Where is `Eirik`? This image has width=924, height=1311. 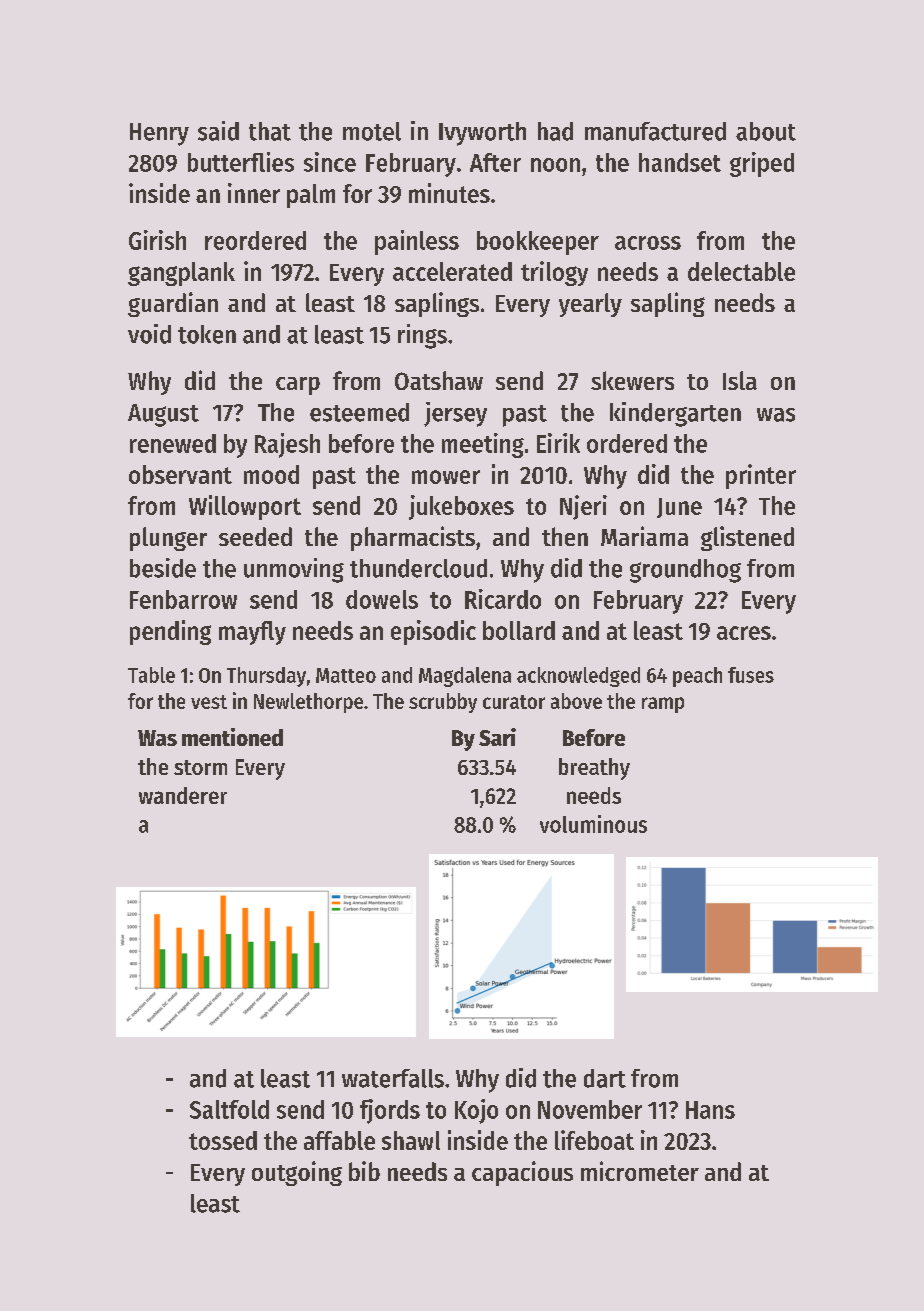
Eirik is located at coordinates (558, 443).
